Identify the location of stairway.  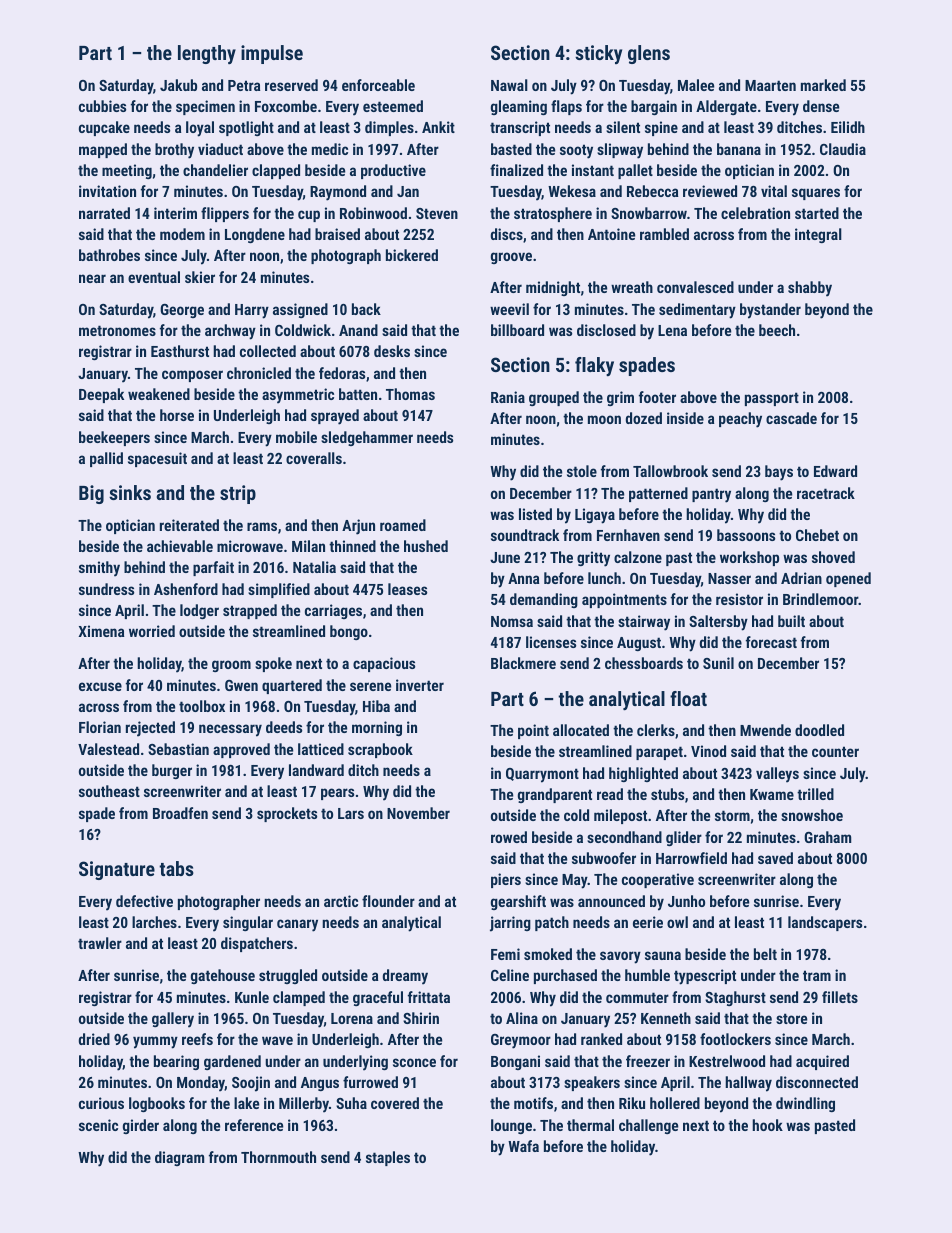
(644, 623).
